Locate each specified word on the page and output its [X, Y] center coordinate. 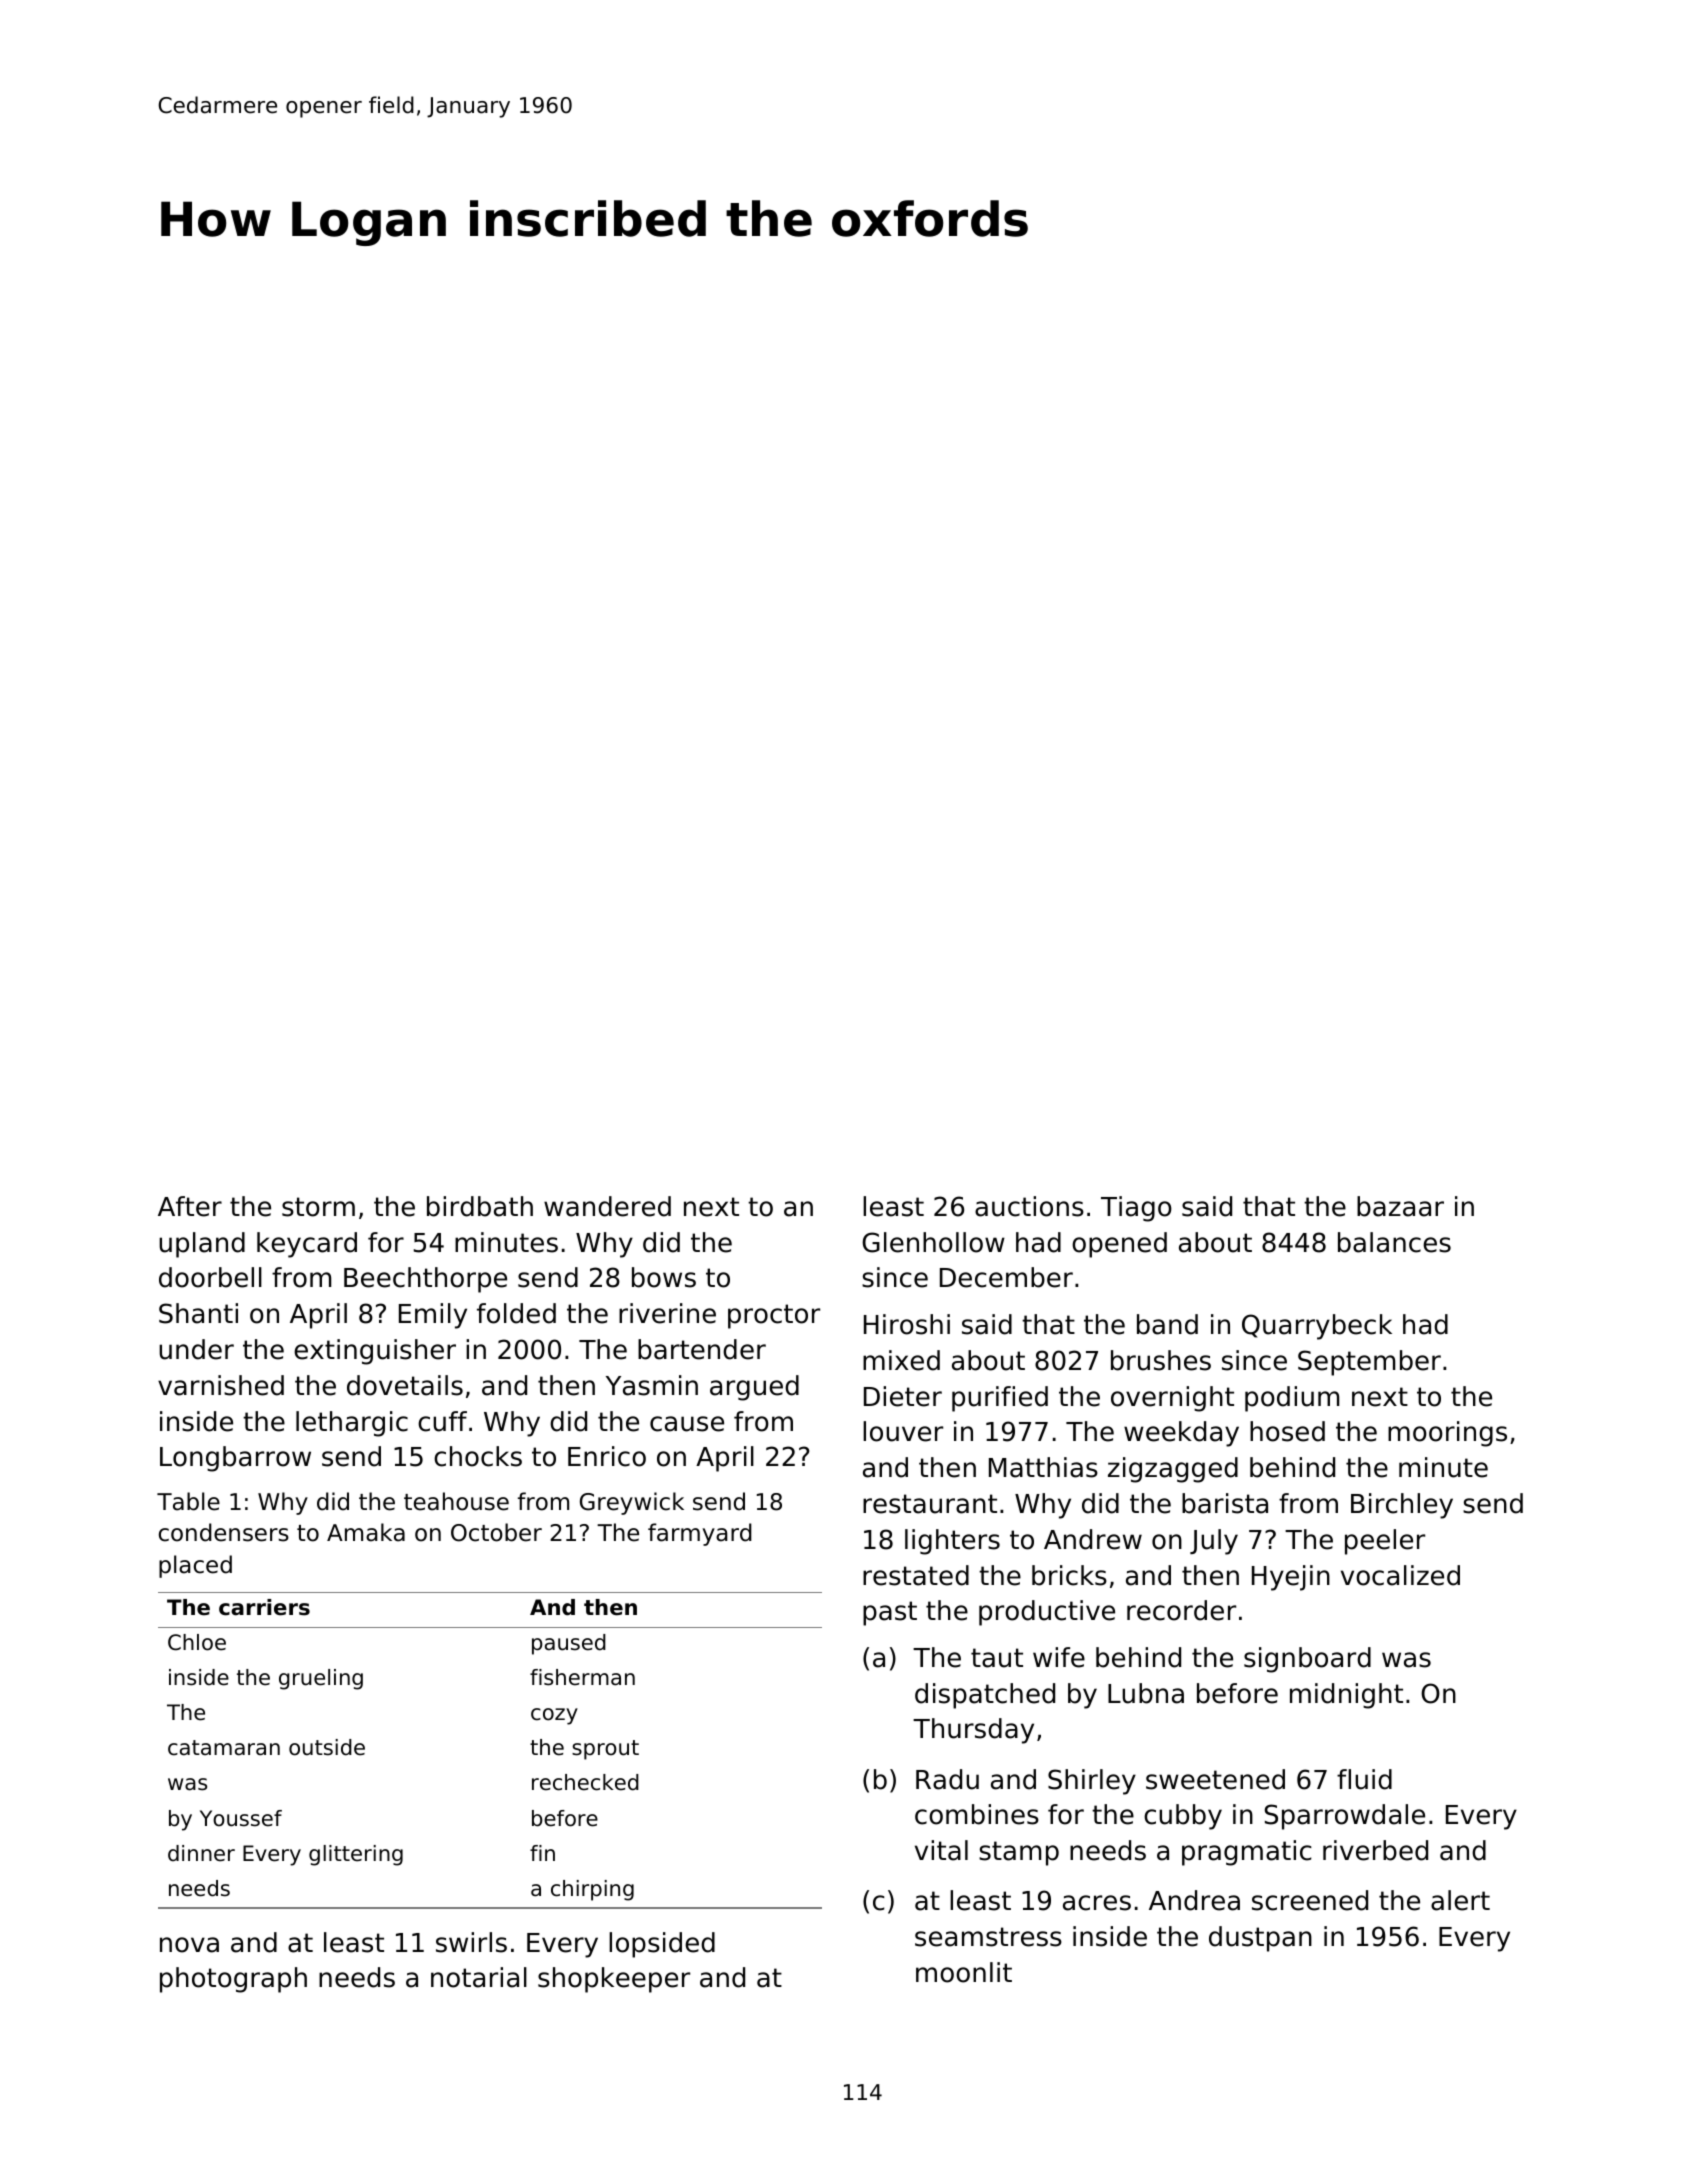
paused [569, 1644]
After [190, 1206]
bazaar [1400, 1206]
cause [687, 1424]
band [1167, 1324]
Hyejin [1291, 1578]
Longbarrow [235, 1459]
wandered [607, 1206]
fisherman [582, 1677]
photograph [233, 1980]
